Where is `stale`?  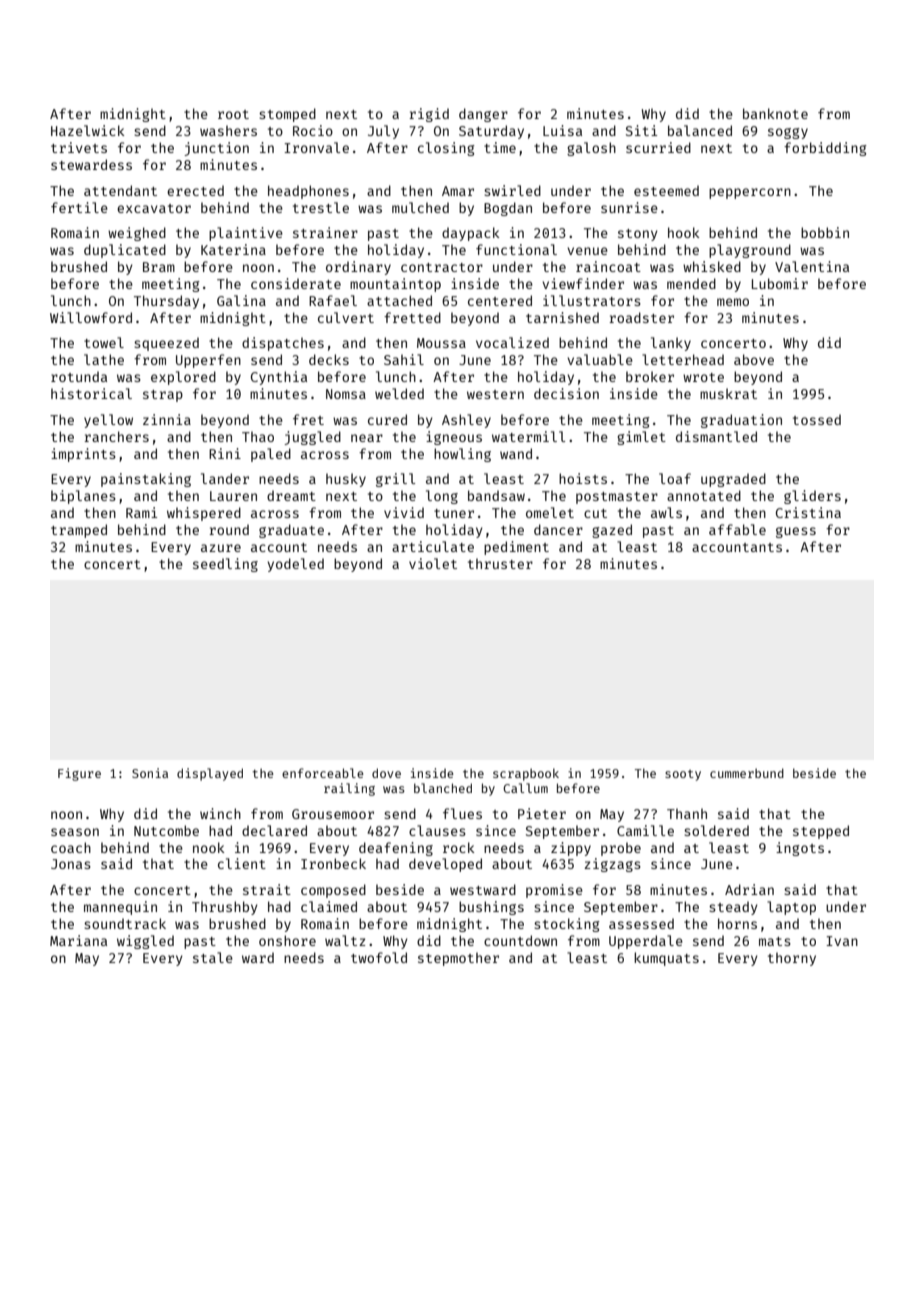 stale is located at coordinates (213, 957).
